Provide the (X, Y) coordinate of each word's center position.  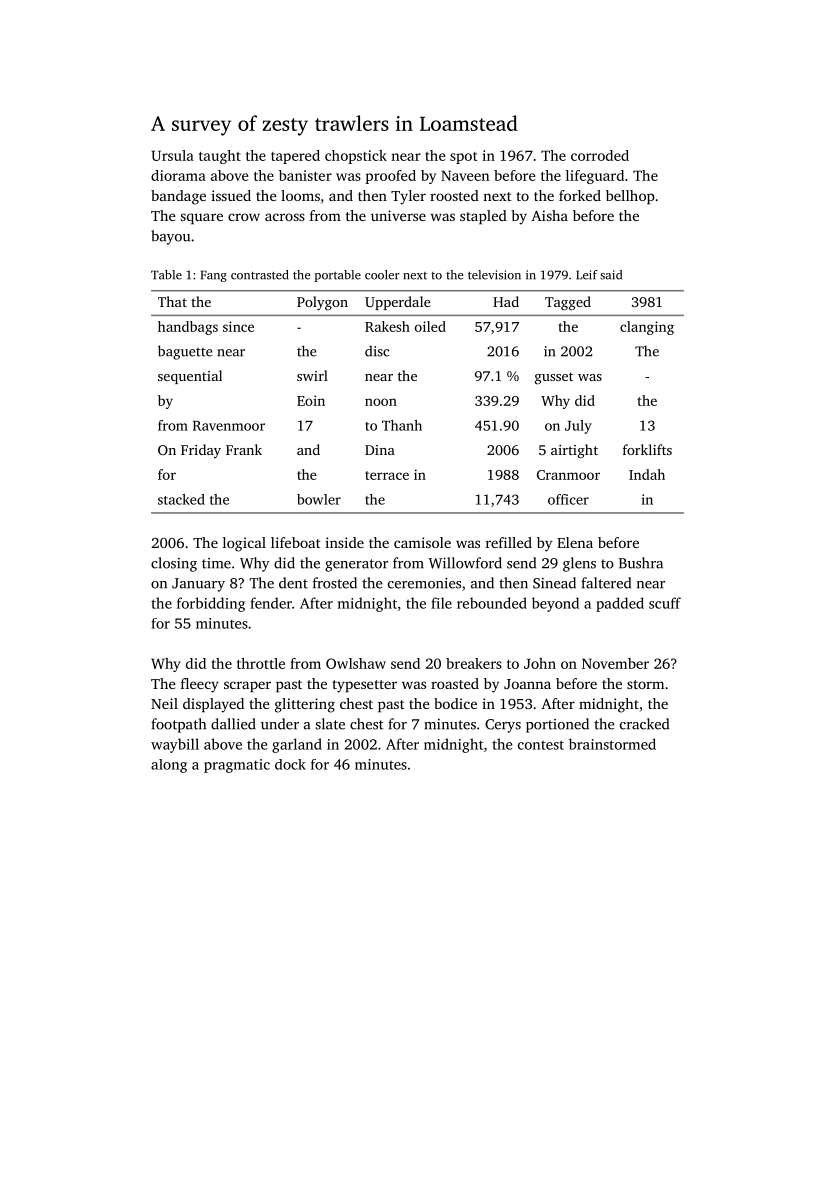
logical (244, 544)
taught (220, 157)
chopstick (356, 157)
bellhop (630, 197)
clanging (647, 328)
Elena (575, 542)
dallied (233, 724)
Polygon (322, 303)
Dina (380, 450)
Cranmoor (568, 475)
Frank (244, 449)
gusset (554, 378)
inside (344, 542)
